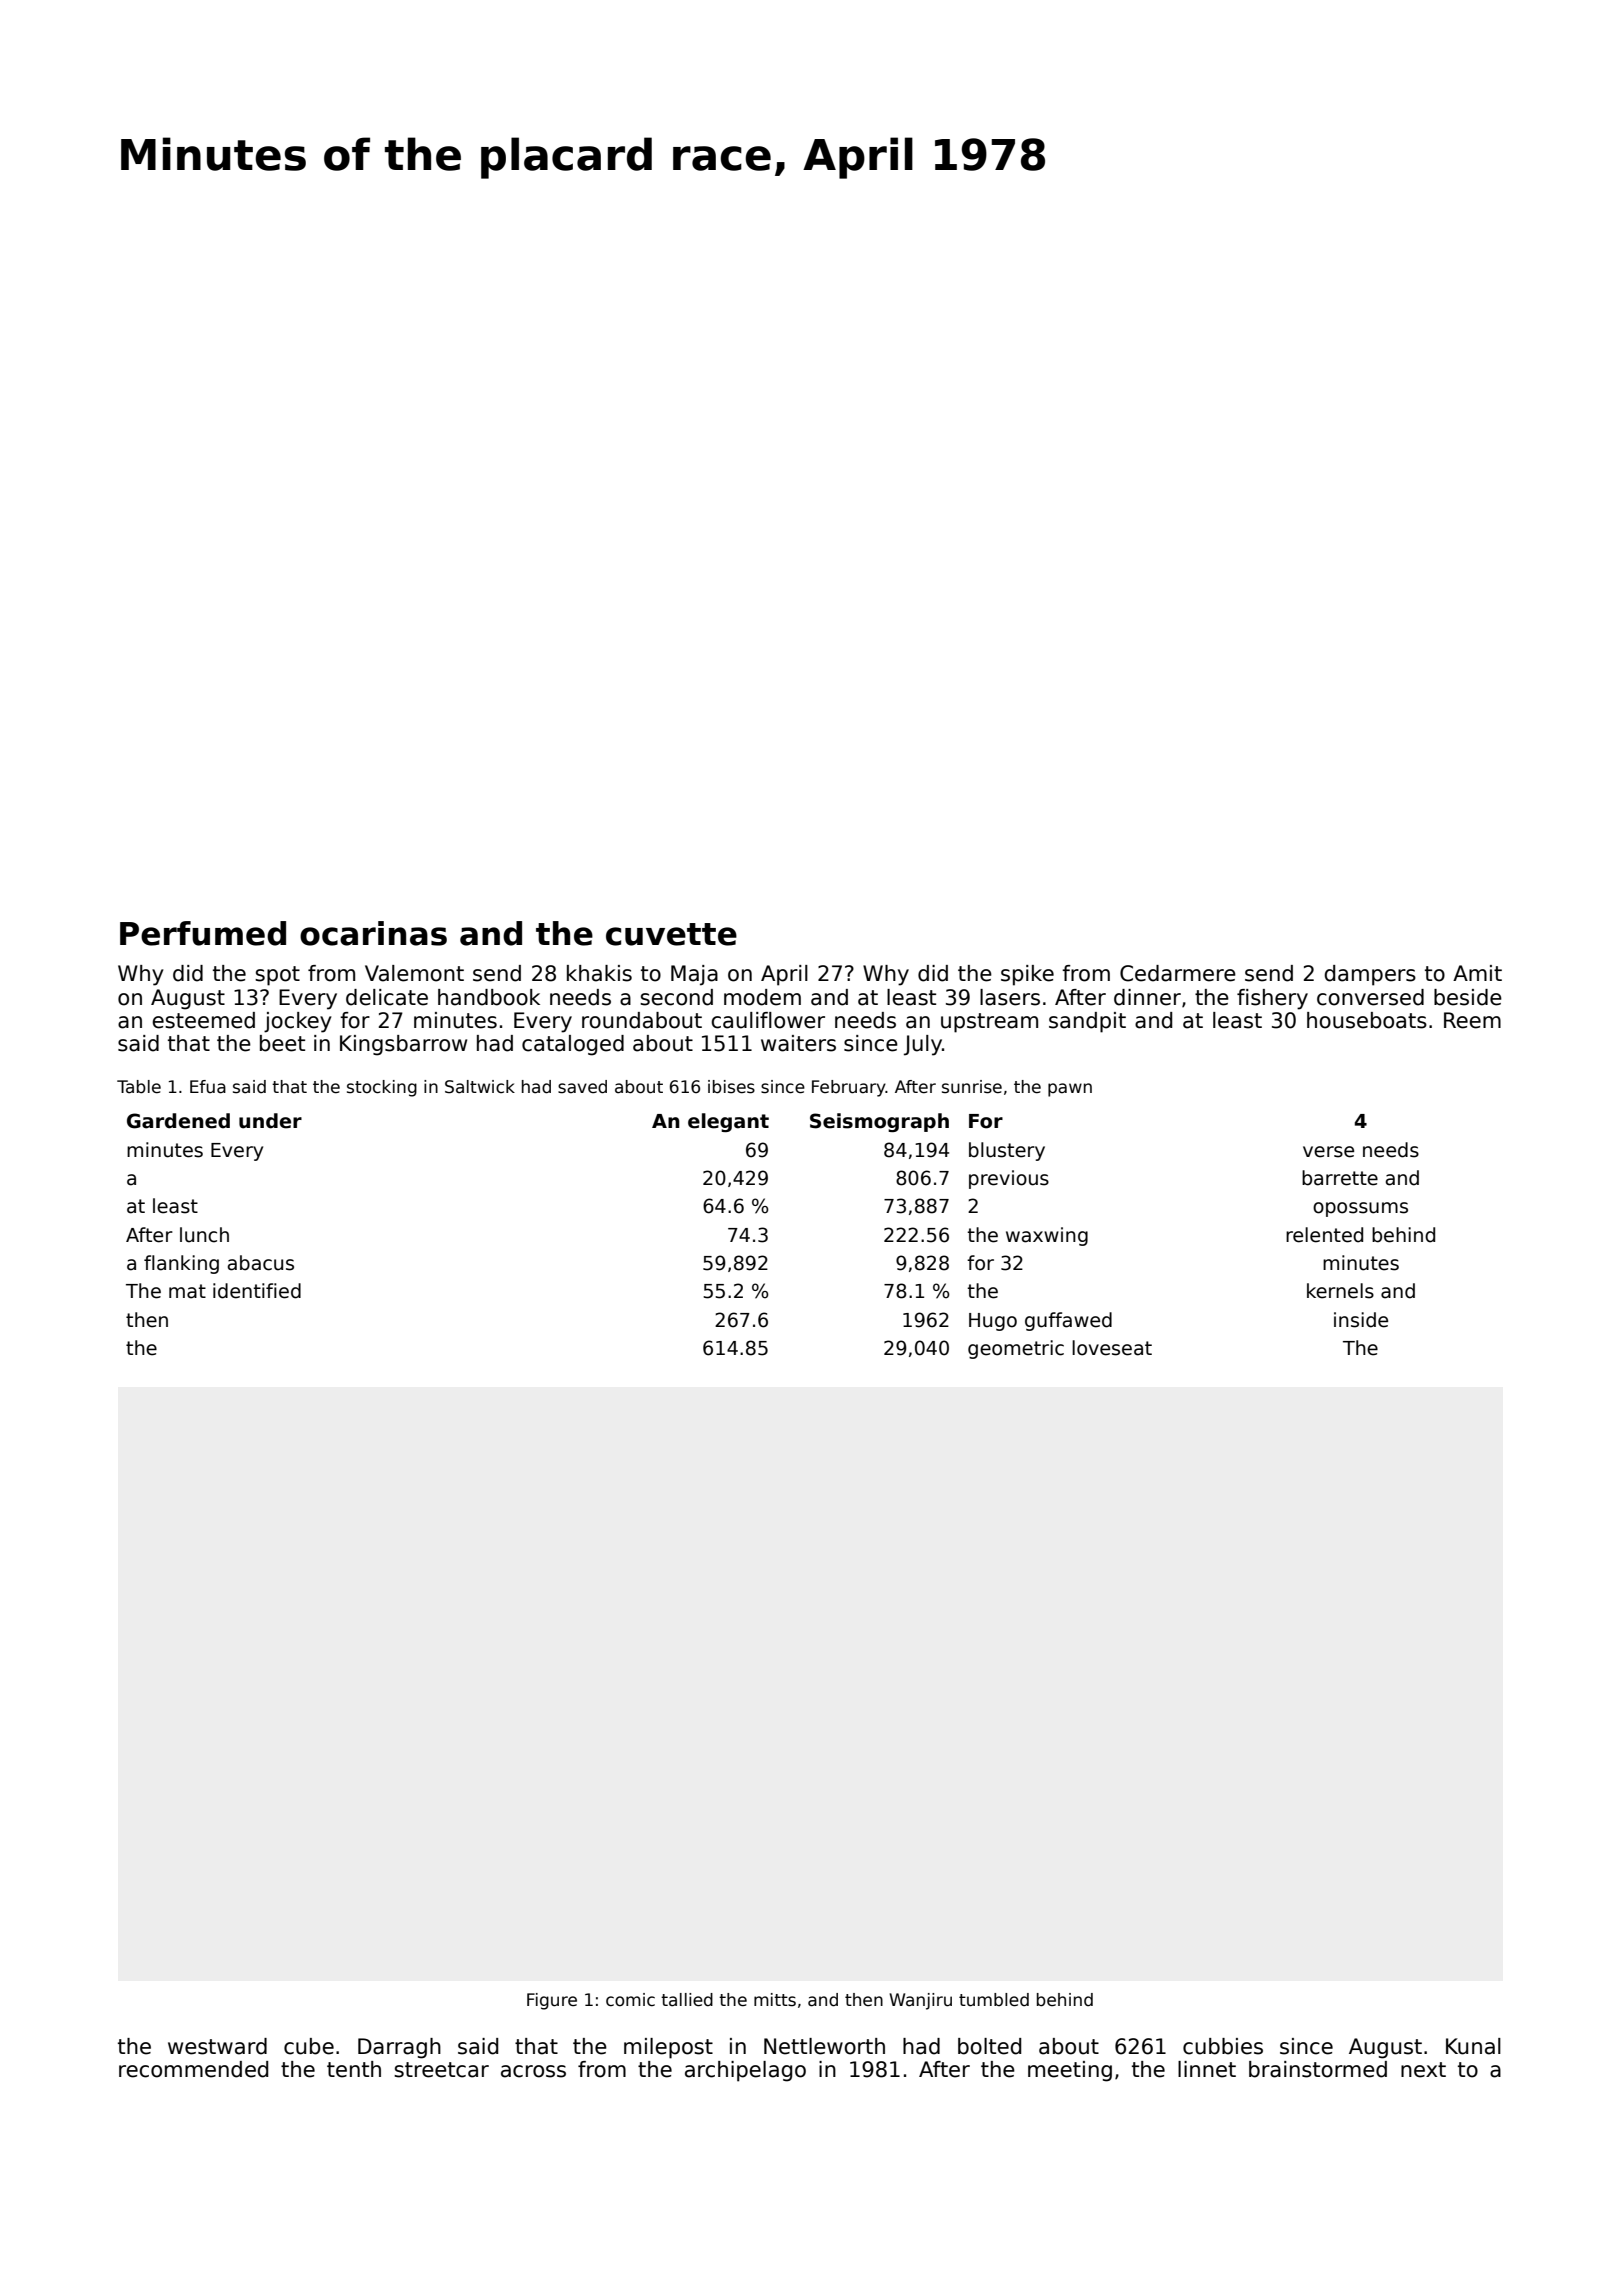 The height and width of the document is (2292, 1620). Describe the element at coordinates (203, 933) in the document. I see `Perfumed` at that location.
